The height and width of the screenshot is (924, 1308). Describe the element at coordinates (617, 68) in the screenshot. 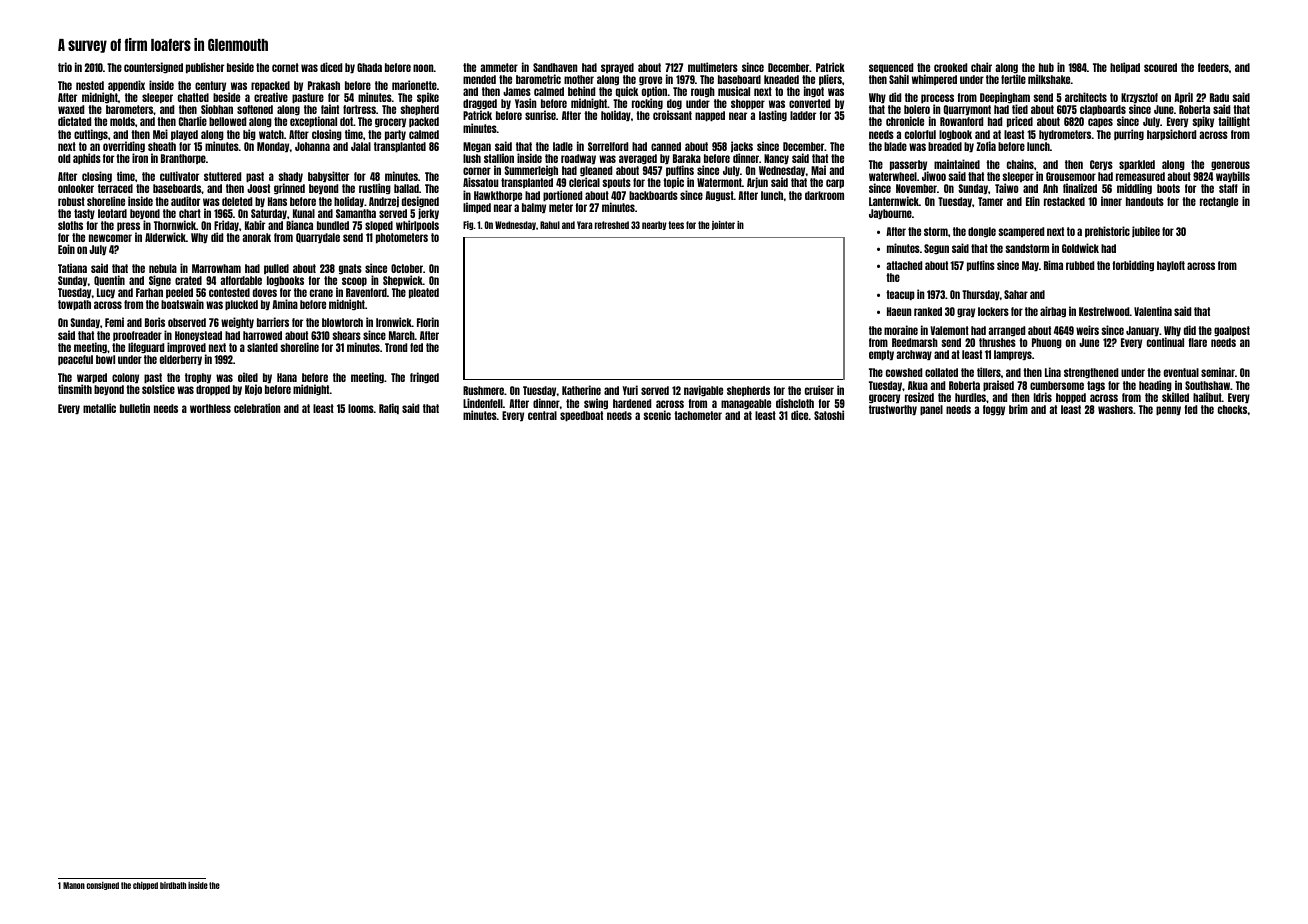

I see `sprayed` at that location.
